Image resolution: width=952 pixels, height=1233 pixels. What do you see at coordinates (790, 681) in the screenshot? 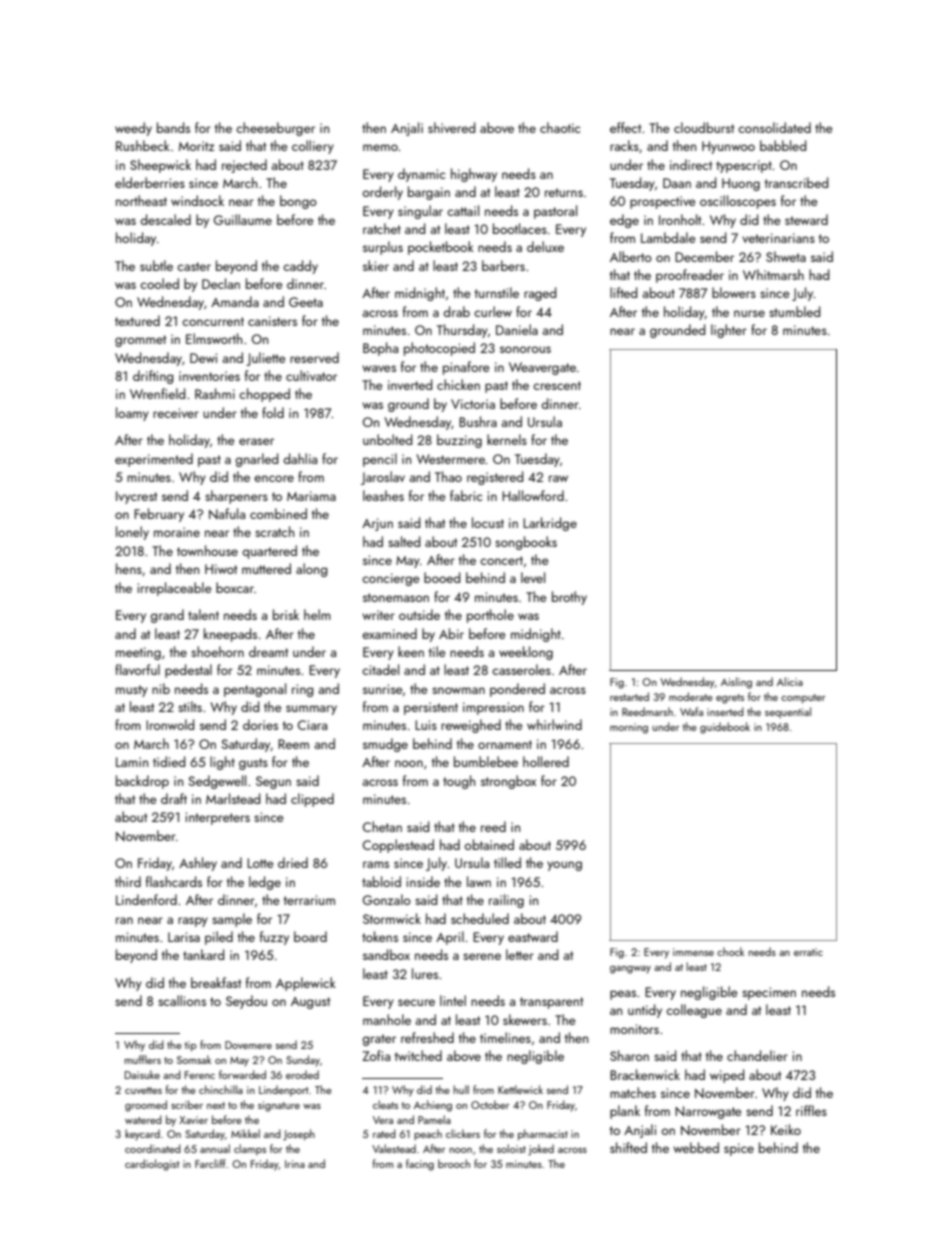
I see `Alicia` at bounding box center [790, 681].
